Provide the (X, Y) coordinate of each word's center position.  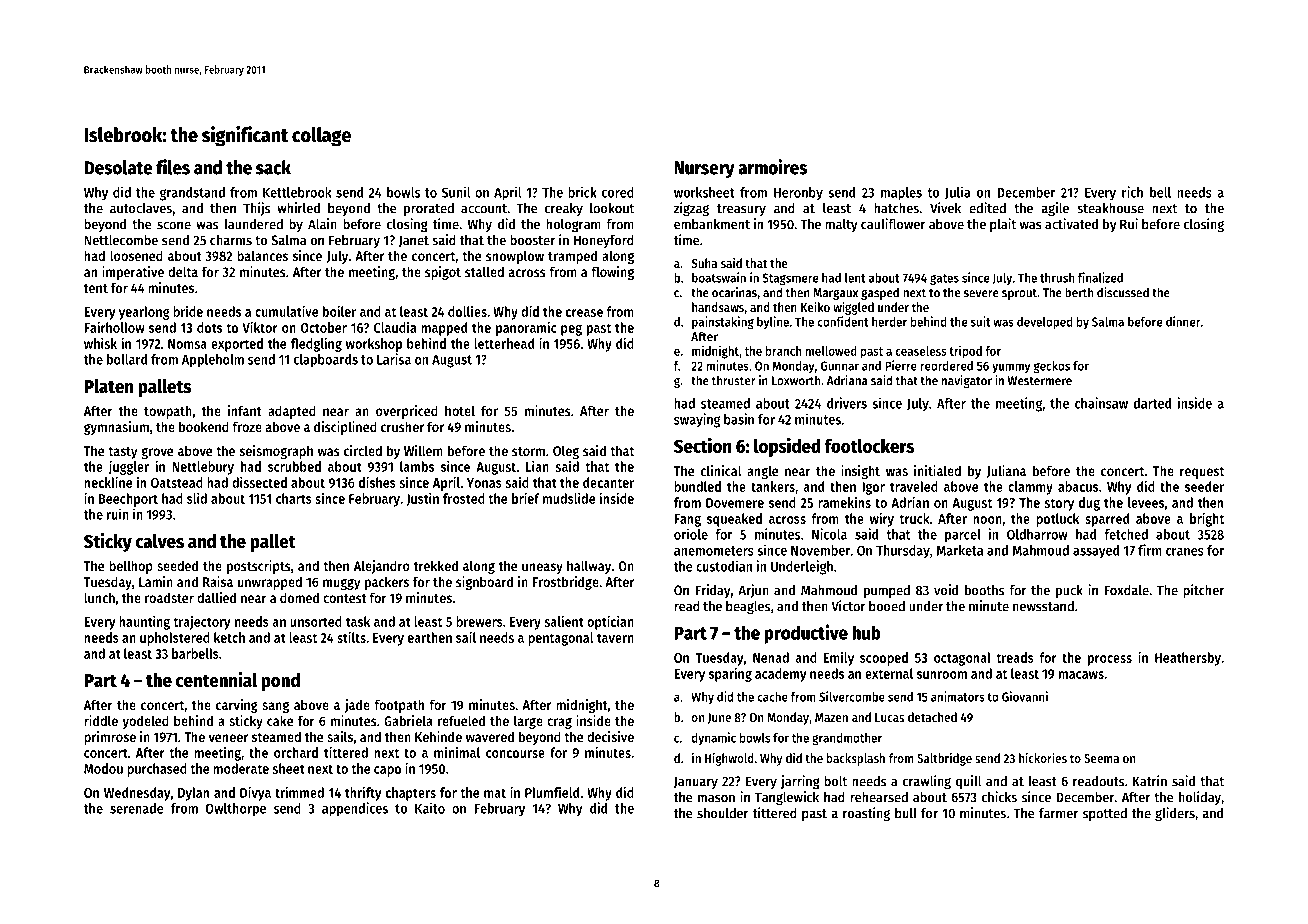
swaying (697, 420)
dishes (377, 482)
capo (387, 771)
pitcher (1203, 591)
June (719, 718)
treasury (741, 210)
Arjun (753, 591)
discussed (1123, 292)
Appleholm (213, 361)
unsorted (316, 621)
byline (773, 322)
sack (273, 167)
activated (1071, 224)
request (1202, 473)
